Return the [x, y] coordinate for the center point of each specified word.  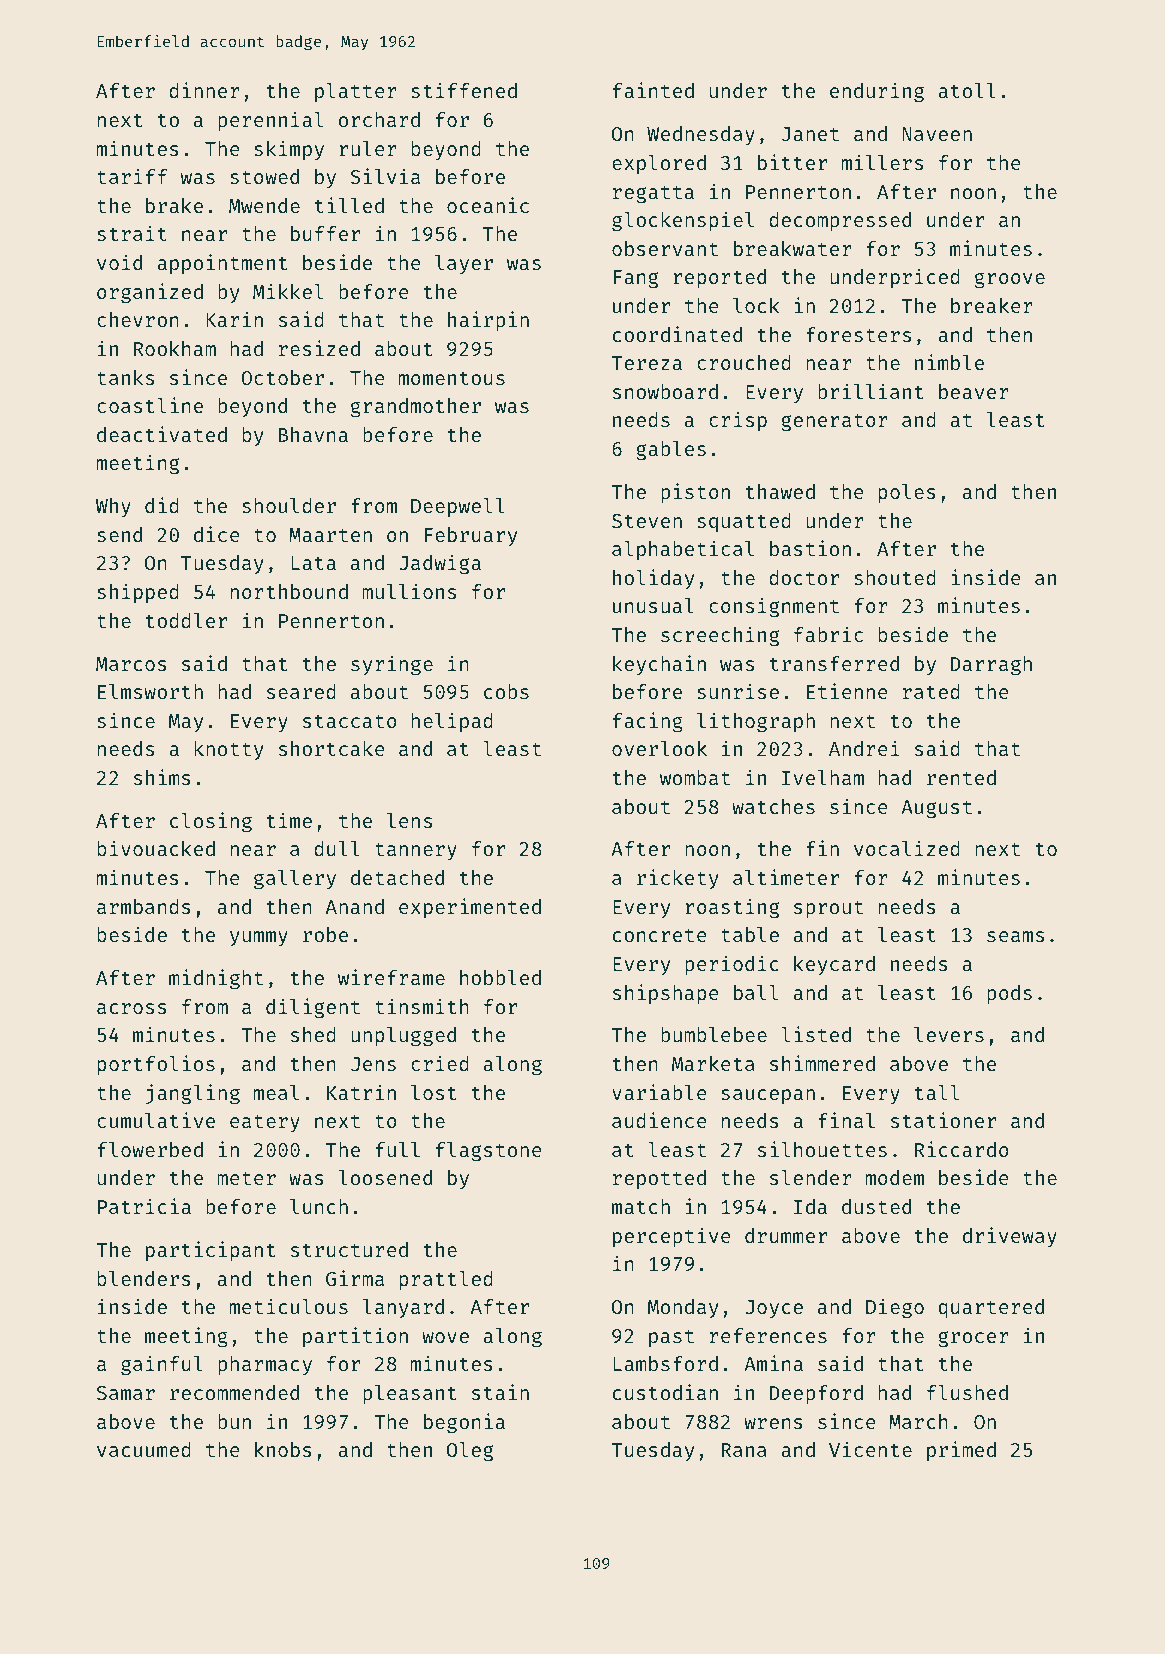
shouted [895, 577]
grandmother [416, 408]
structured [349, 1249]
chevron [138, 319]
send [119, 534]
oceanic [488, 205]
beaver [974, 391]
